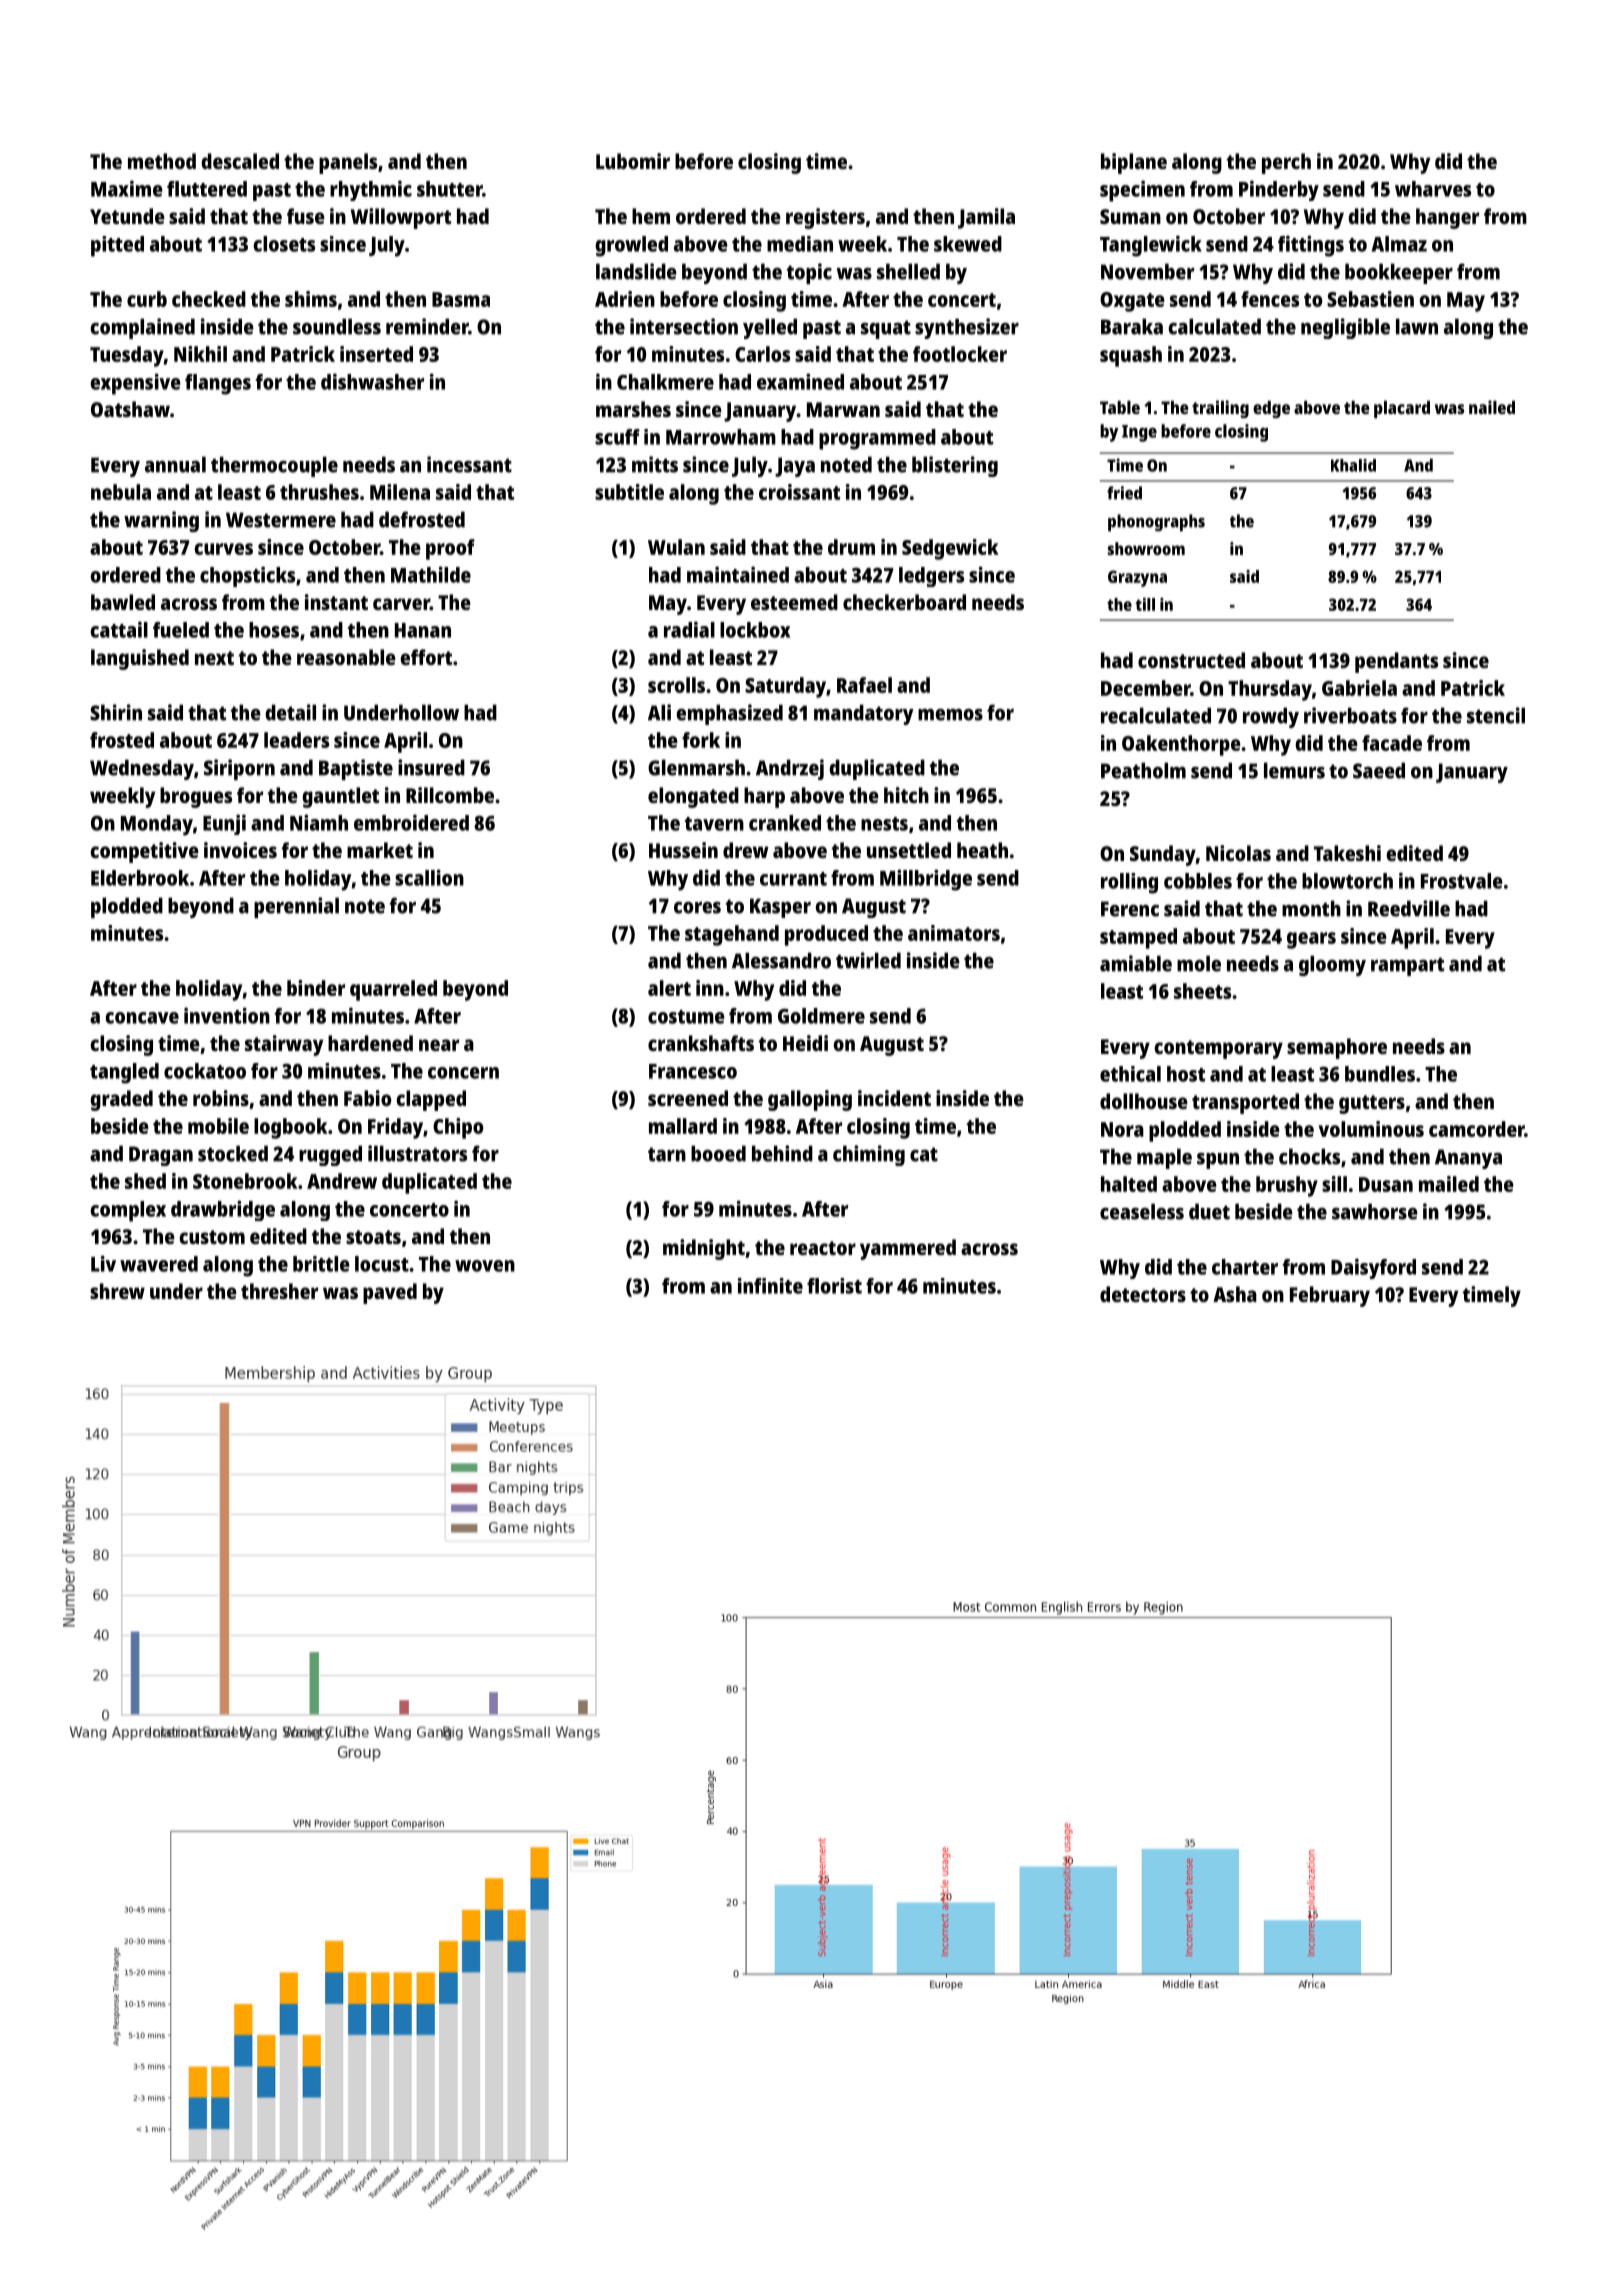 The width and height of the screenshot is (1620, 2292). I want to click on Baraka, so click(1132, 326).
